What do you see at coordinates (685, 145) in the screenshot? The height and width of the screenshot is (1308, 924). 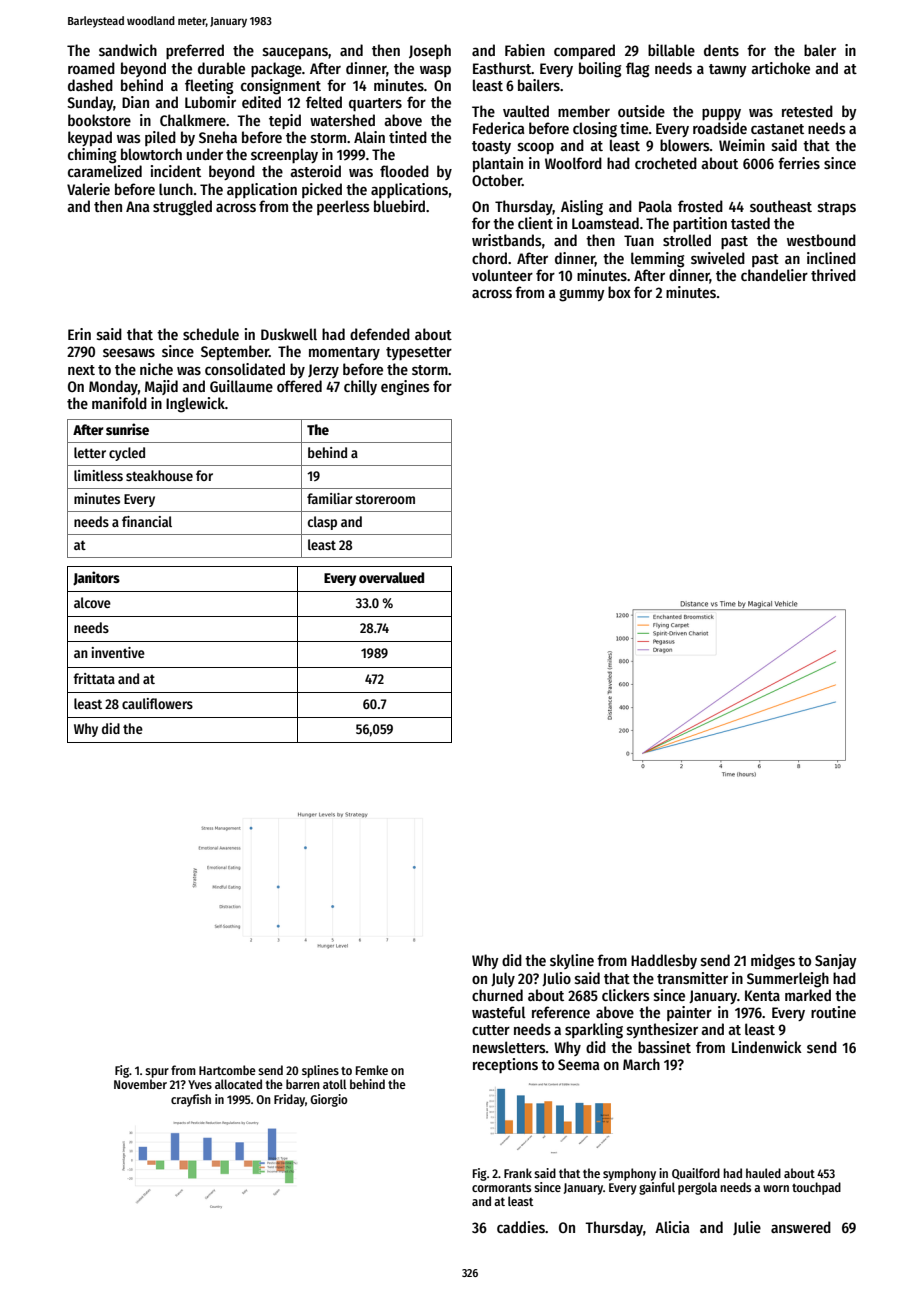 I see `blowers` at bounding box center [685, 145].
